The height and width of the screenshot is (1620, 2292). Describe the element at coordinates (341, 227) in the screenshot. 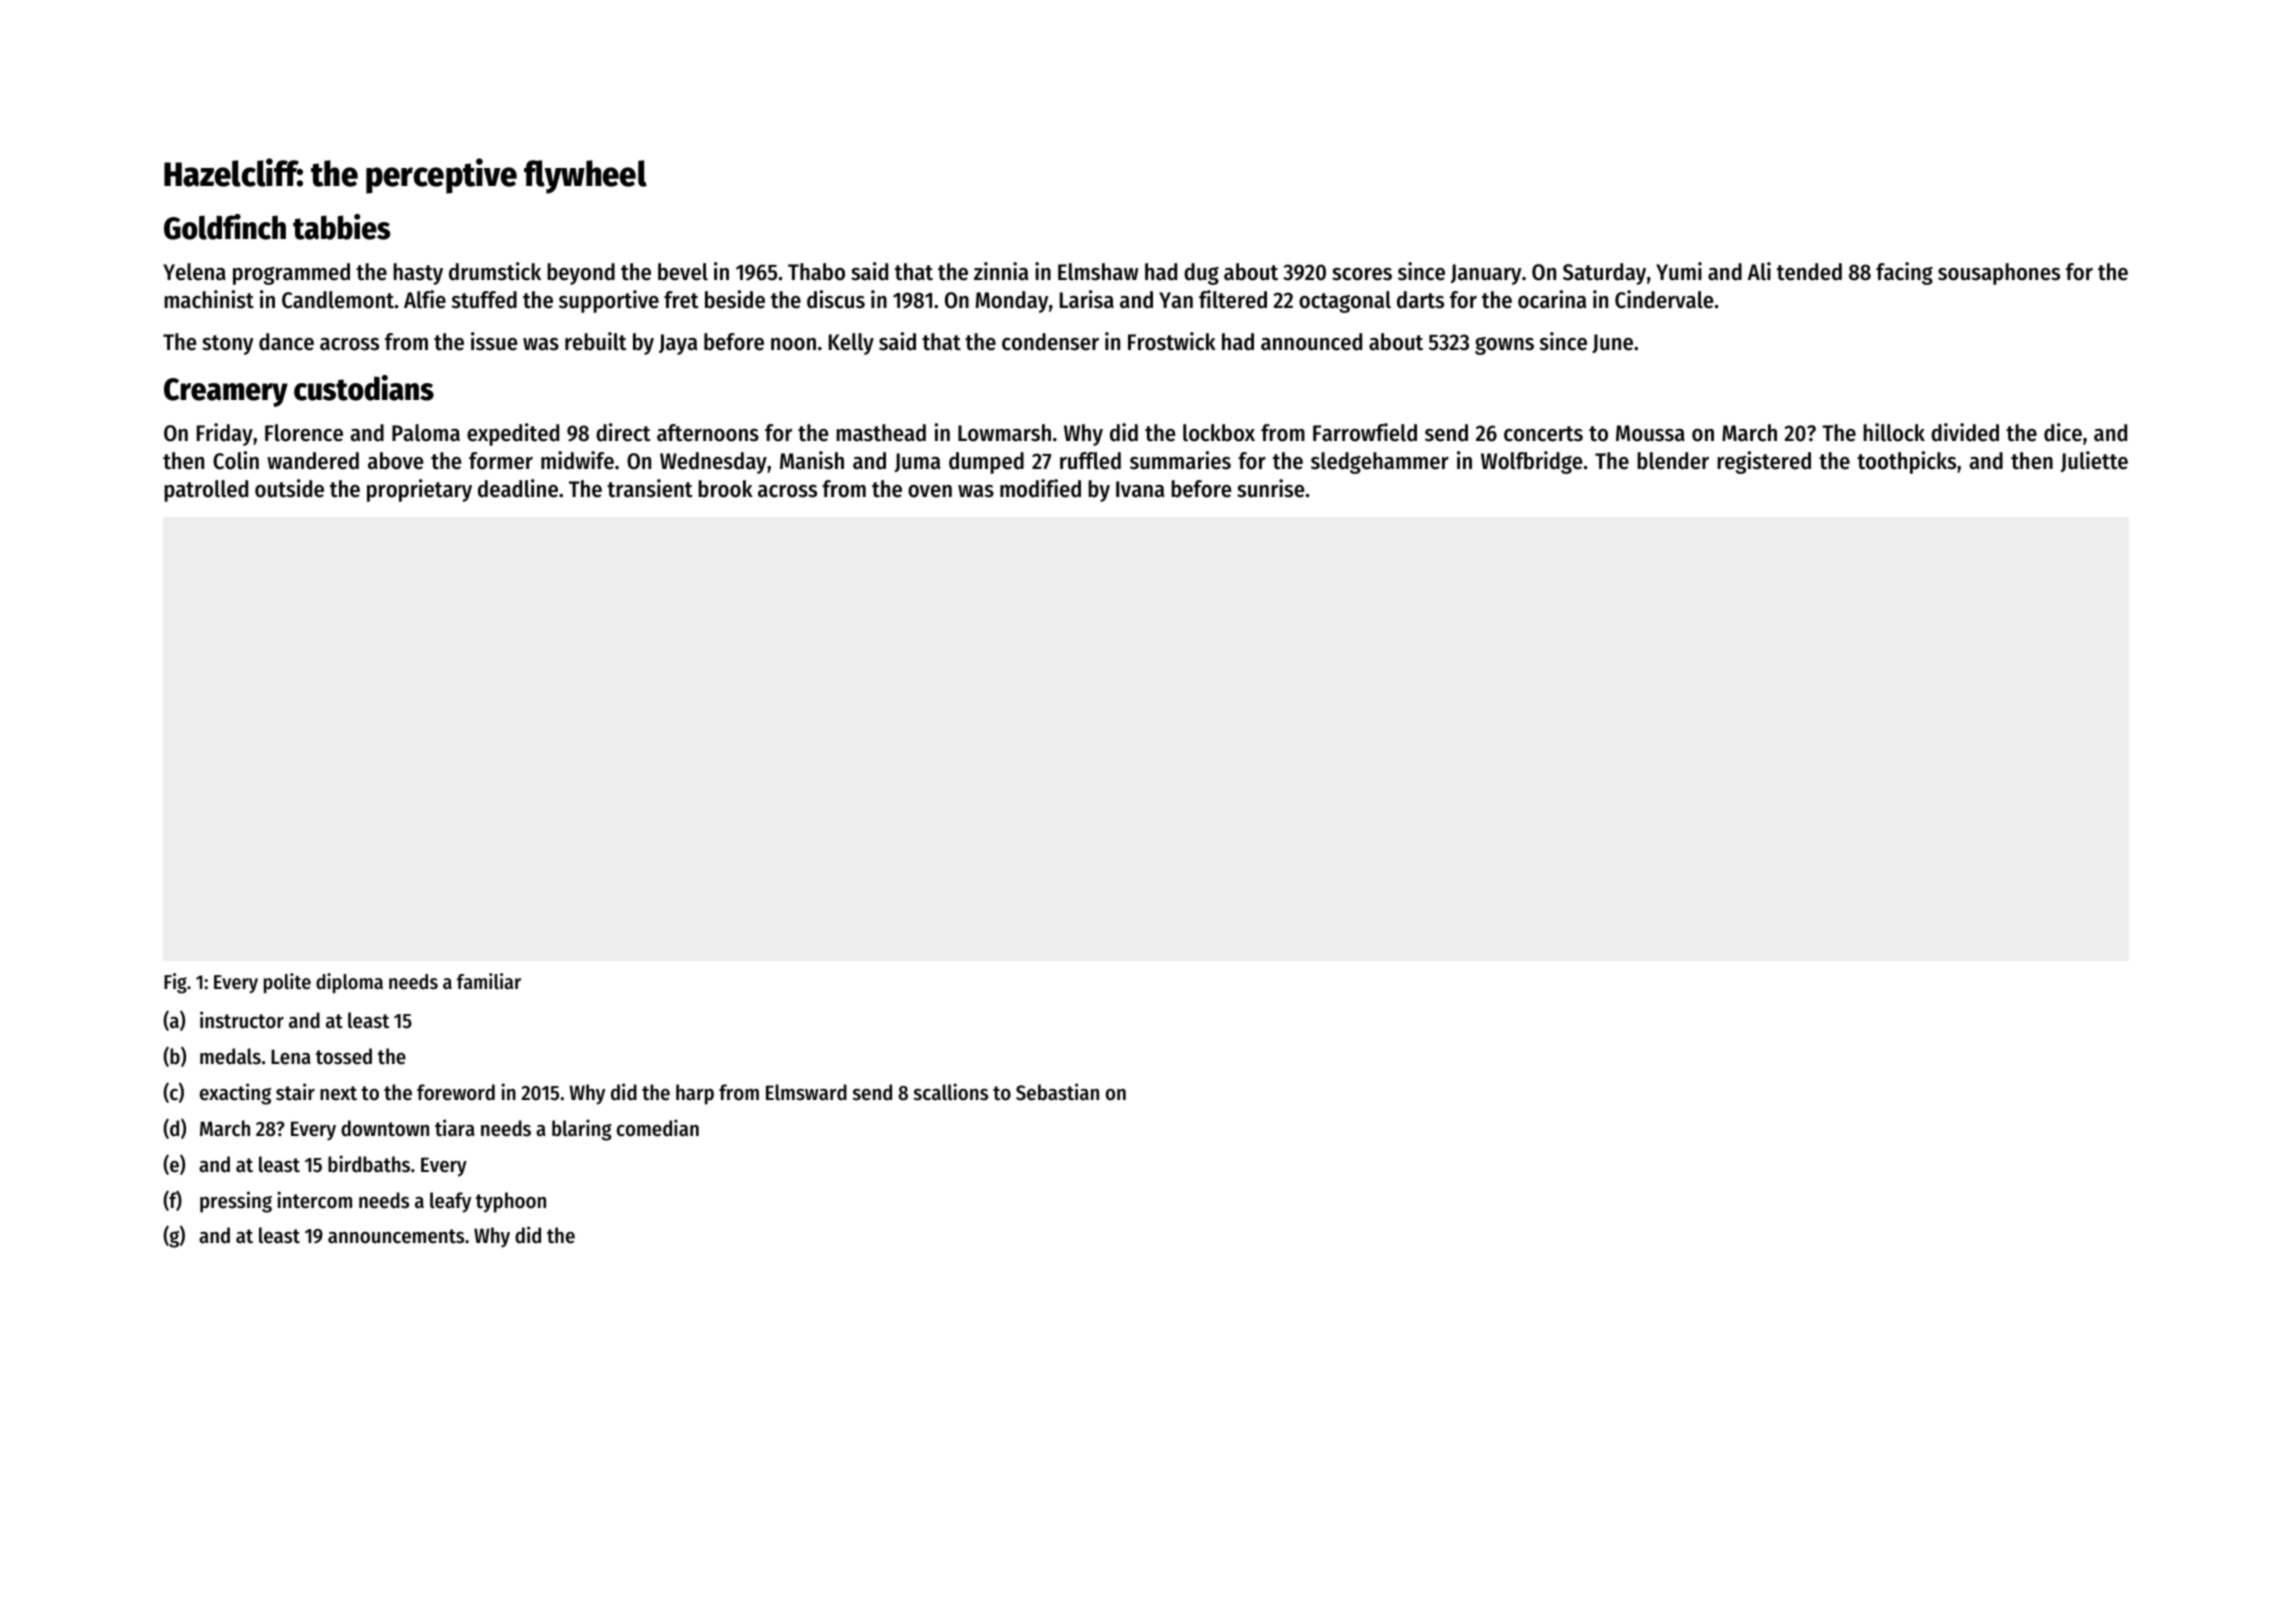

I see `tabbies` at that location.
